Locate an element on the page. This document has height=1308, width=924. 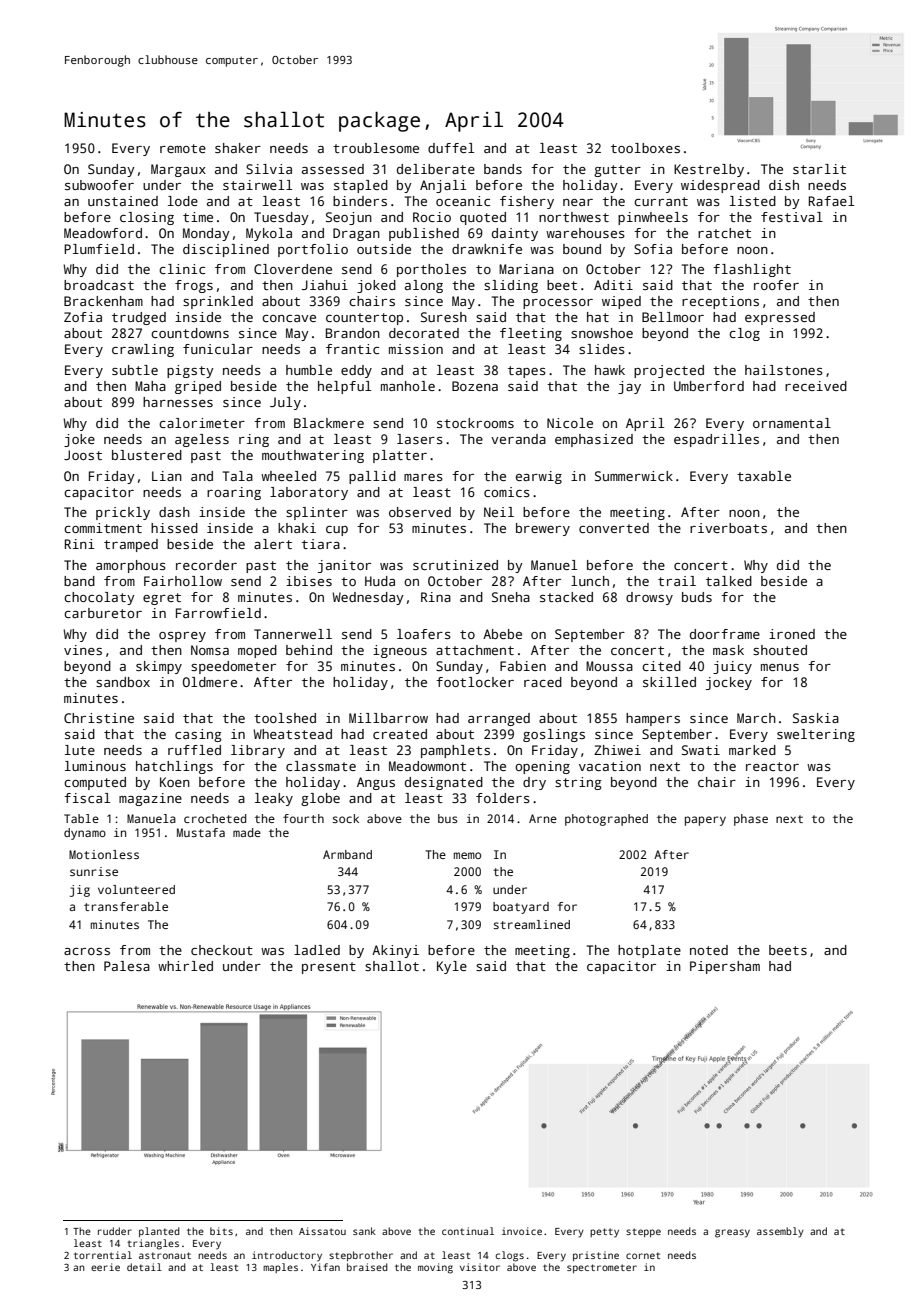
spectrometer is located at coordinates (602, 1269).
